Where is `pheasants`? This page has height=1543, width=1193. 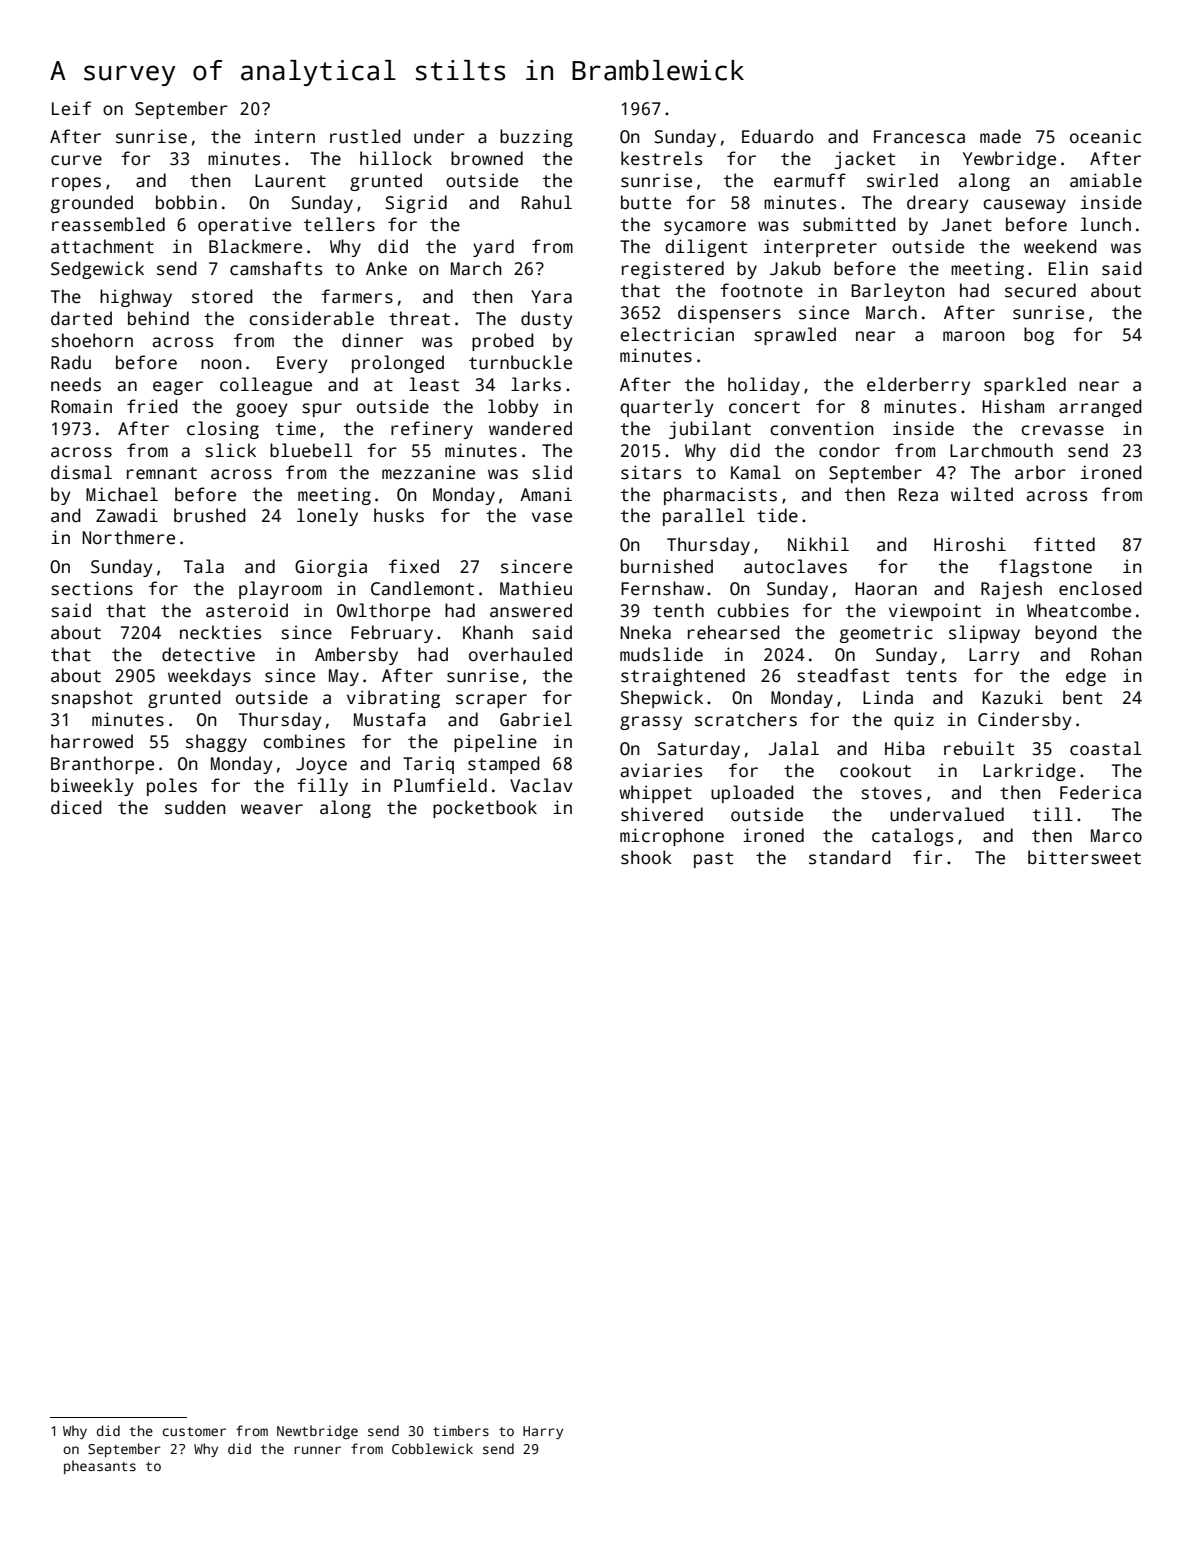 pheasants is located at coordinates (100, 1467).
